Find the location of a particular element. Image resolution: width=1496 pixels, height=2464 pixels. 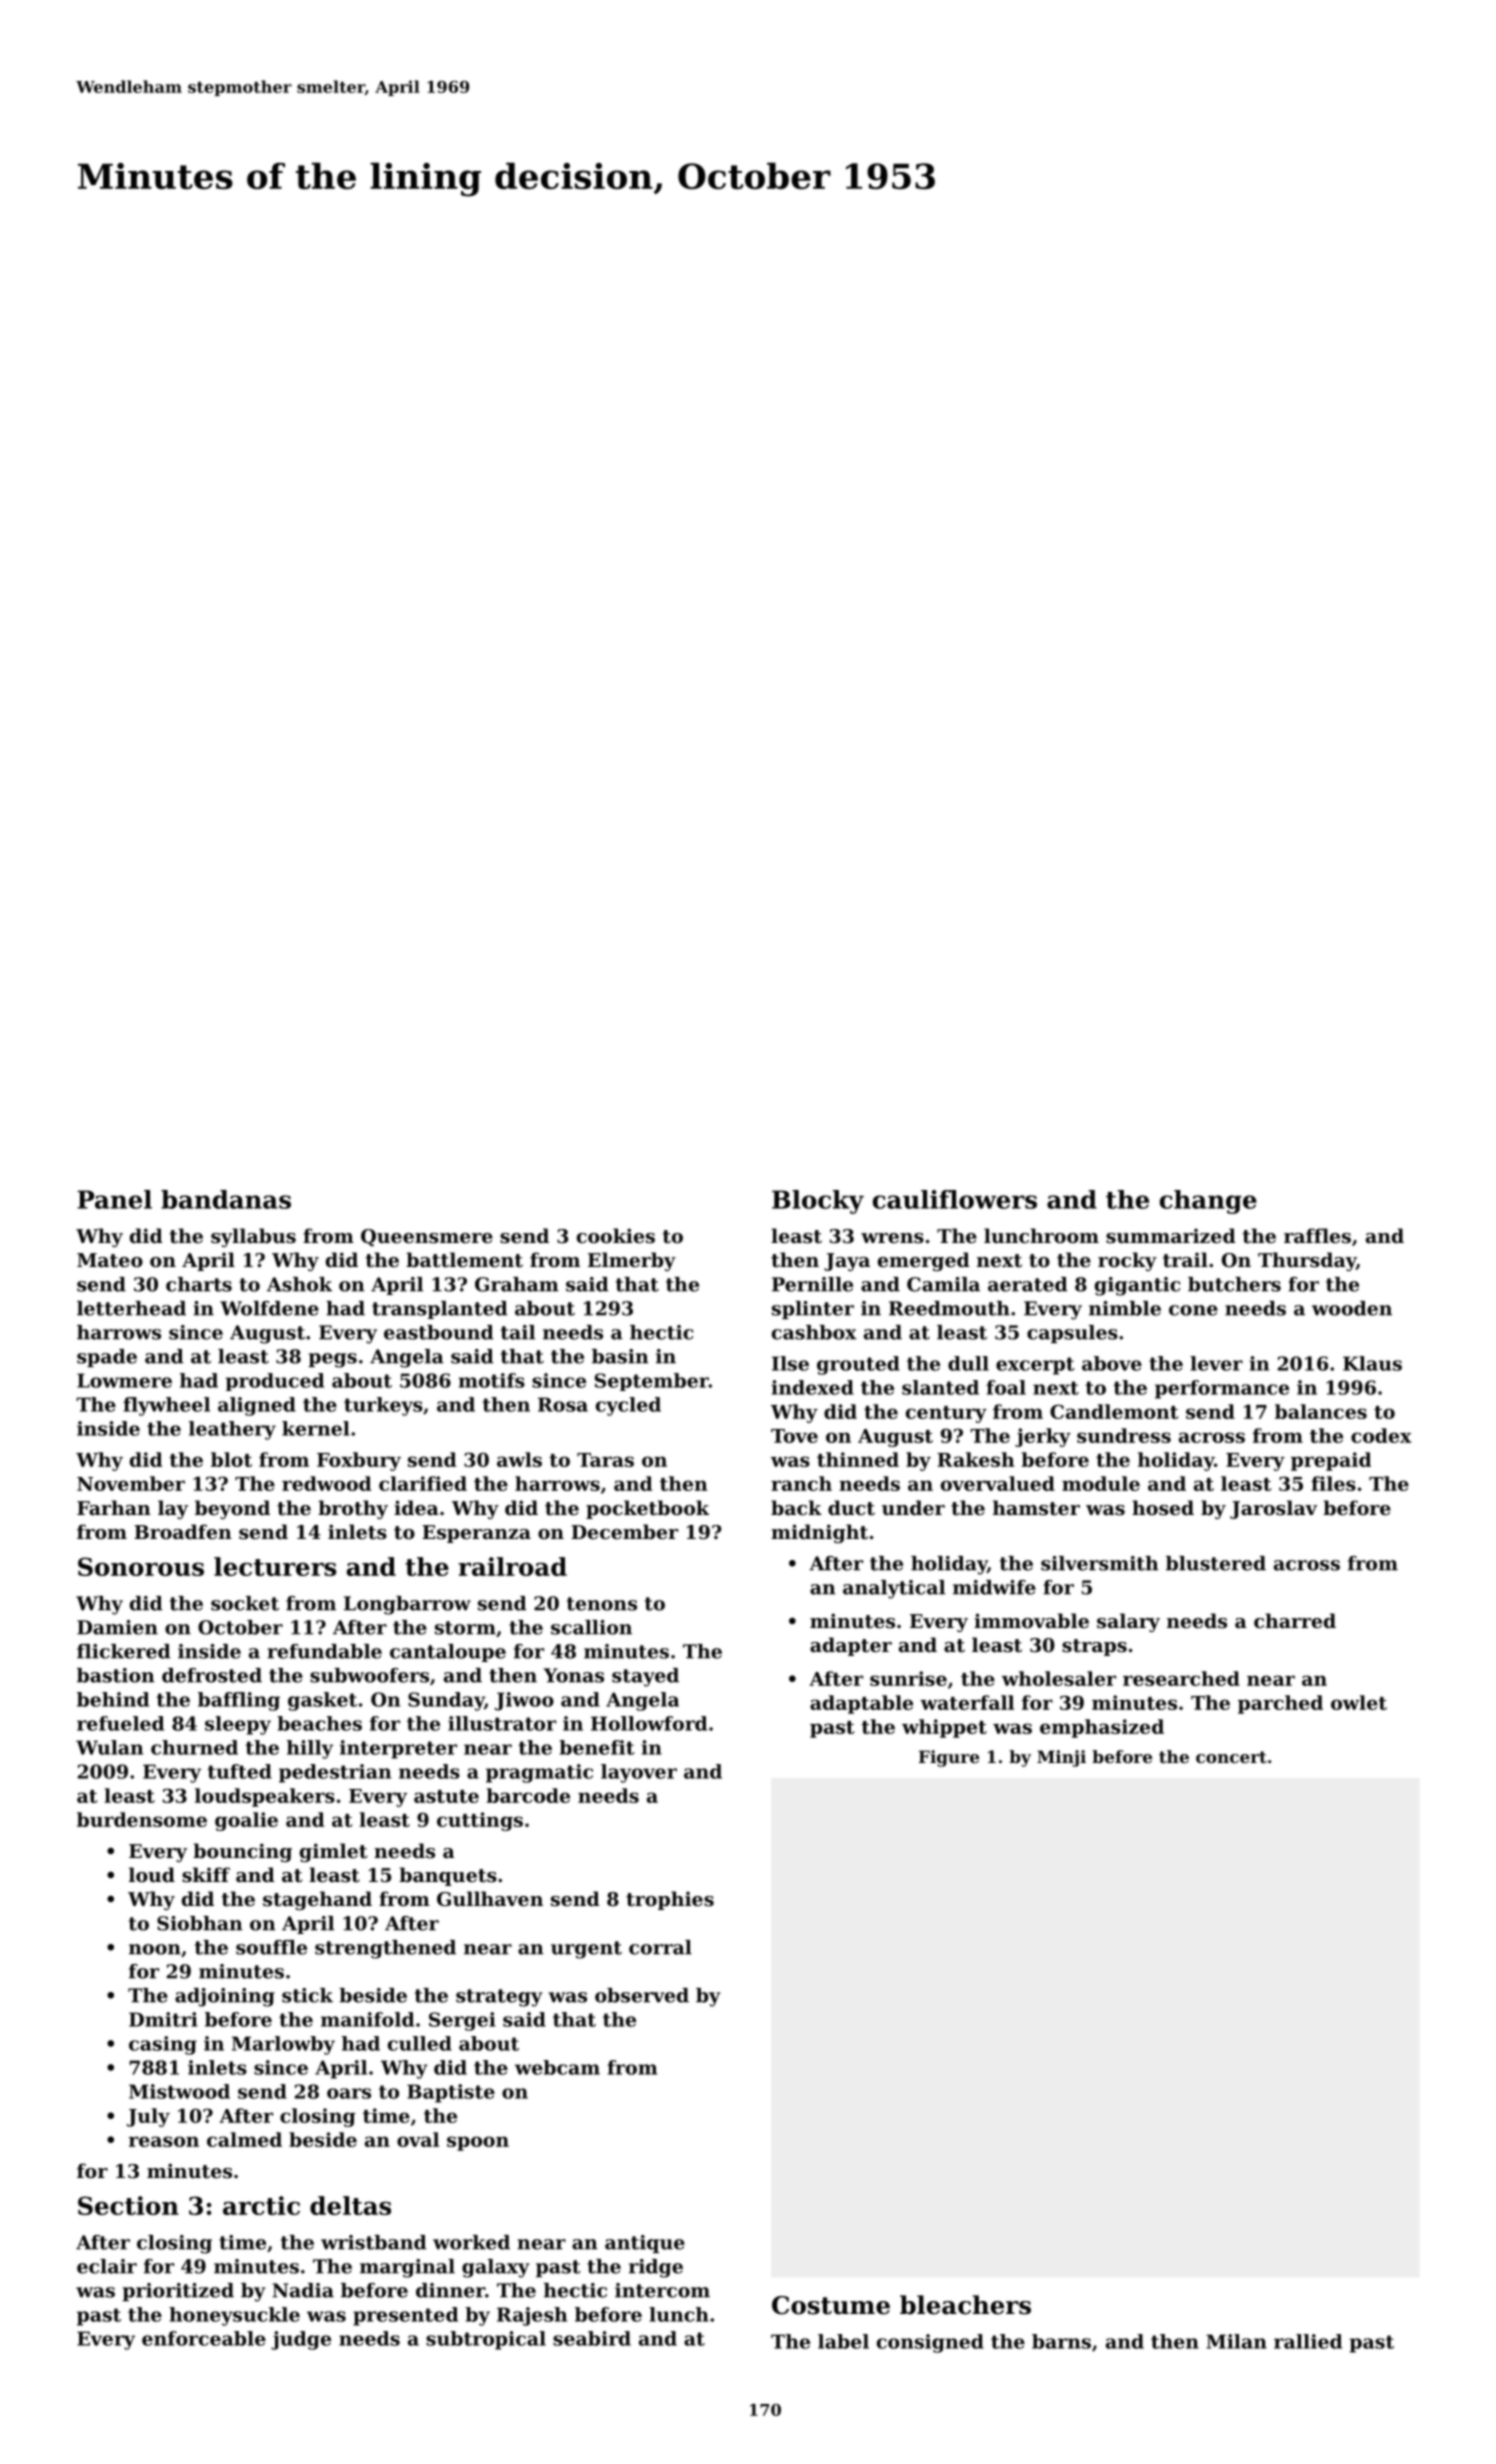

adaptable is located at coordinates (861, 1704).
